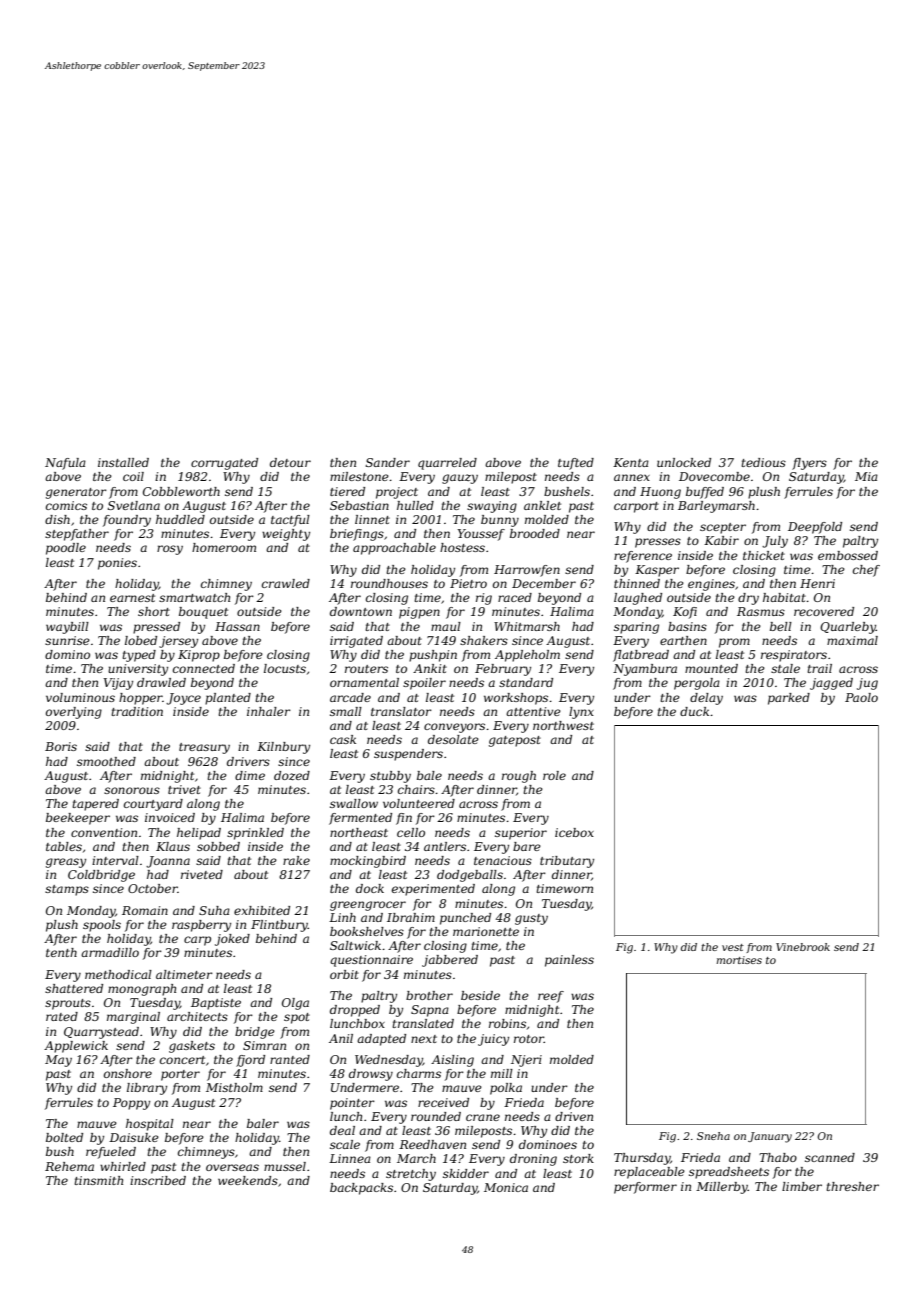 This document has width=924, height=1308. Describe the element at coordinates (127, 521) in the document. I see `foundry` at that location.
